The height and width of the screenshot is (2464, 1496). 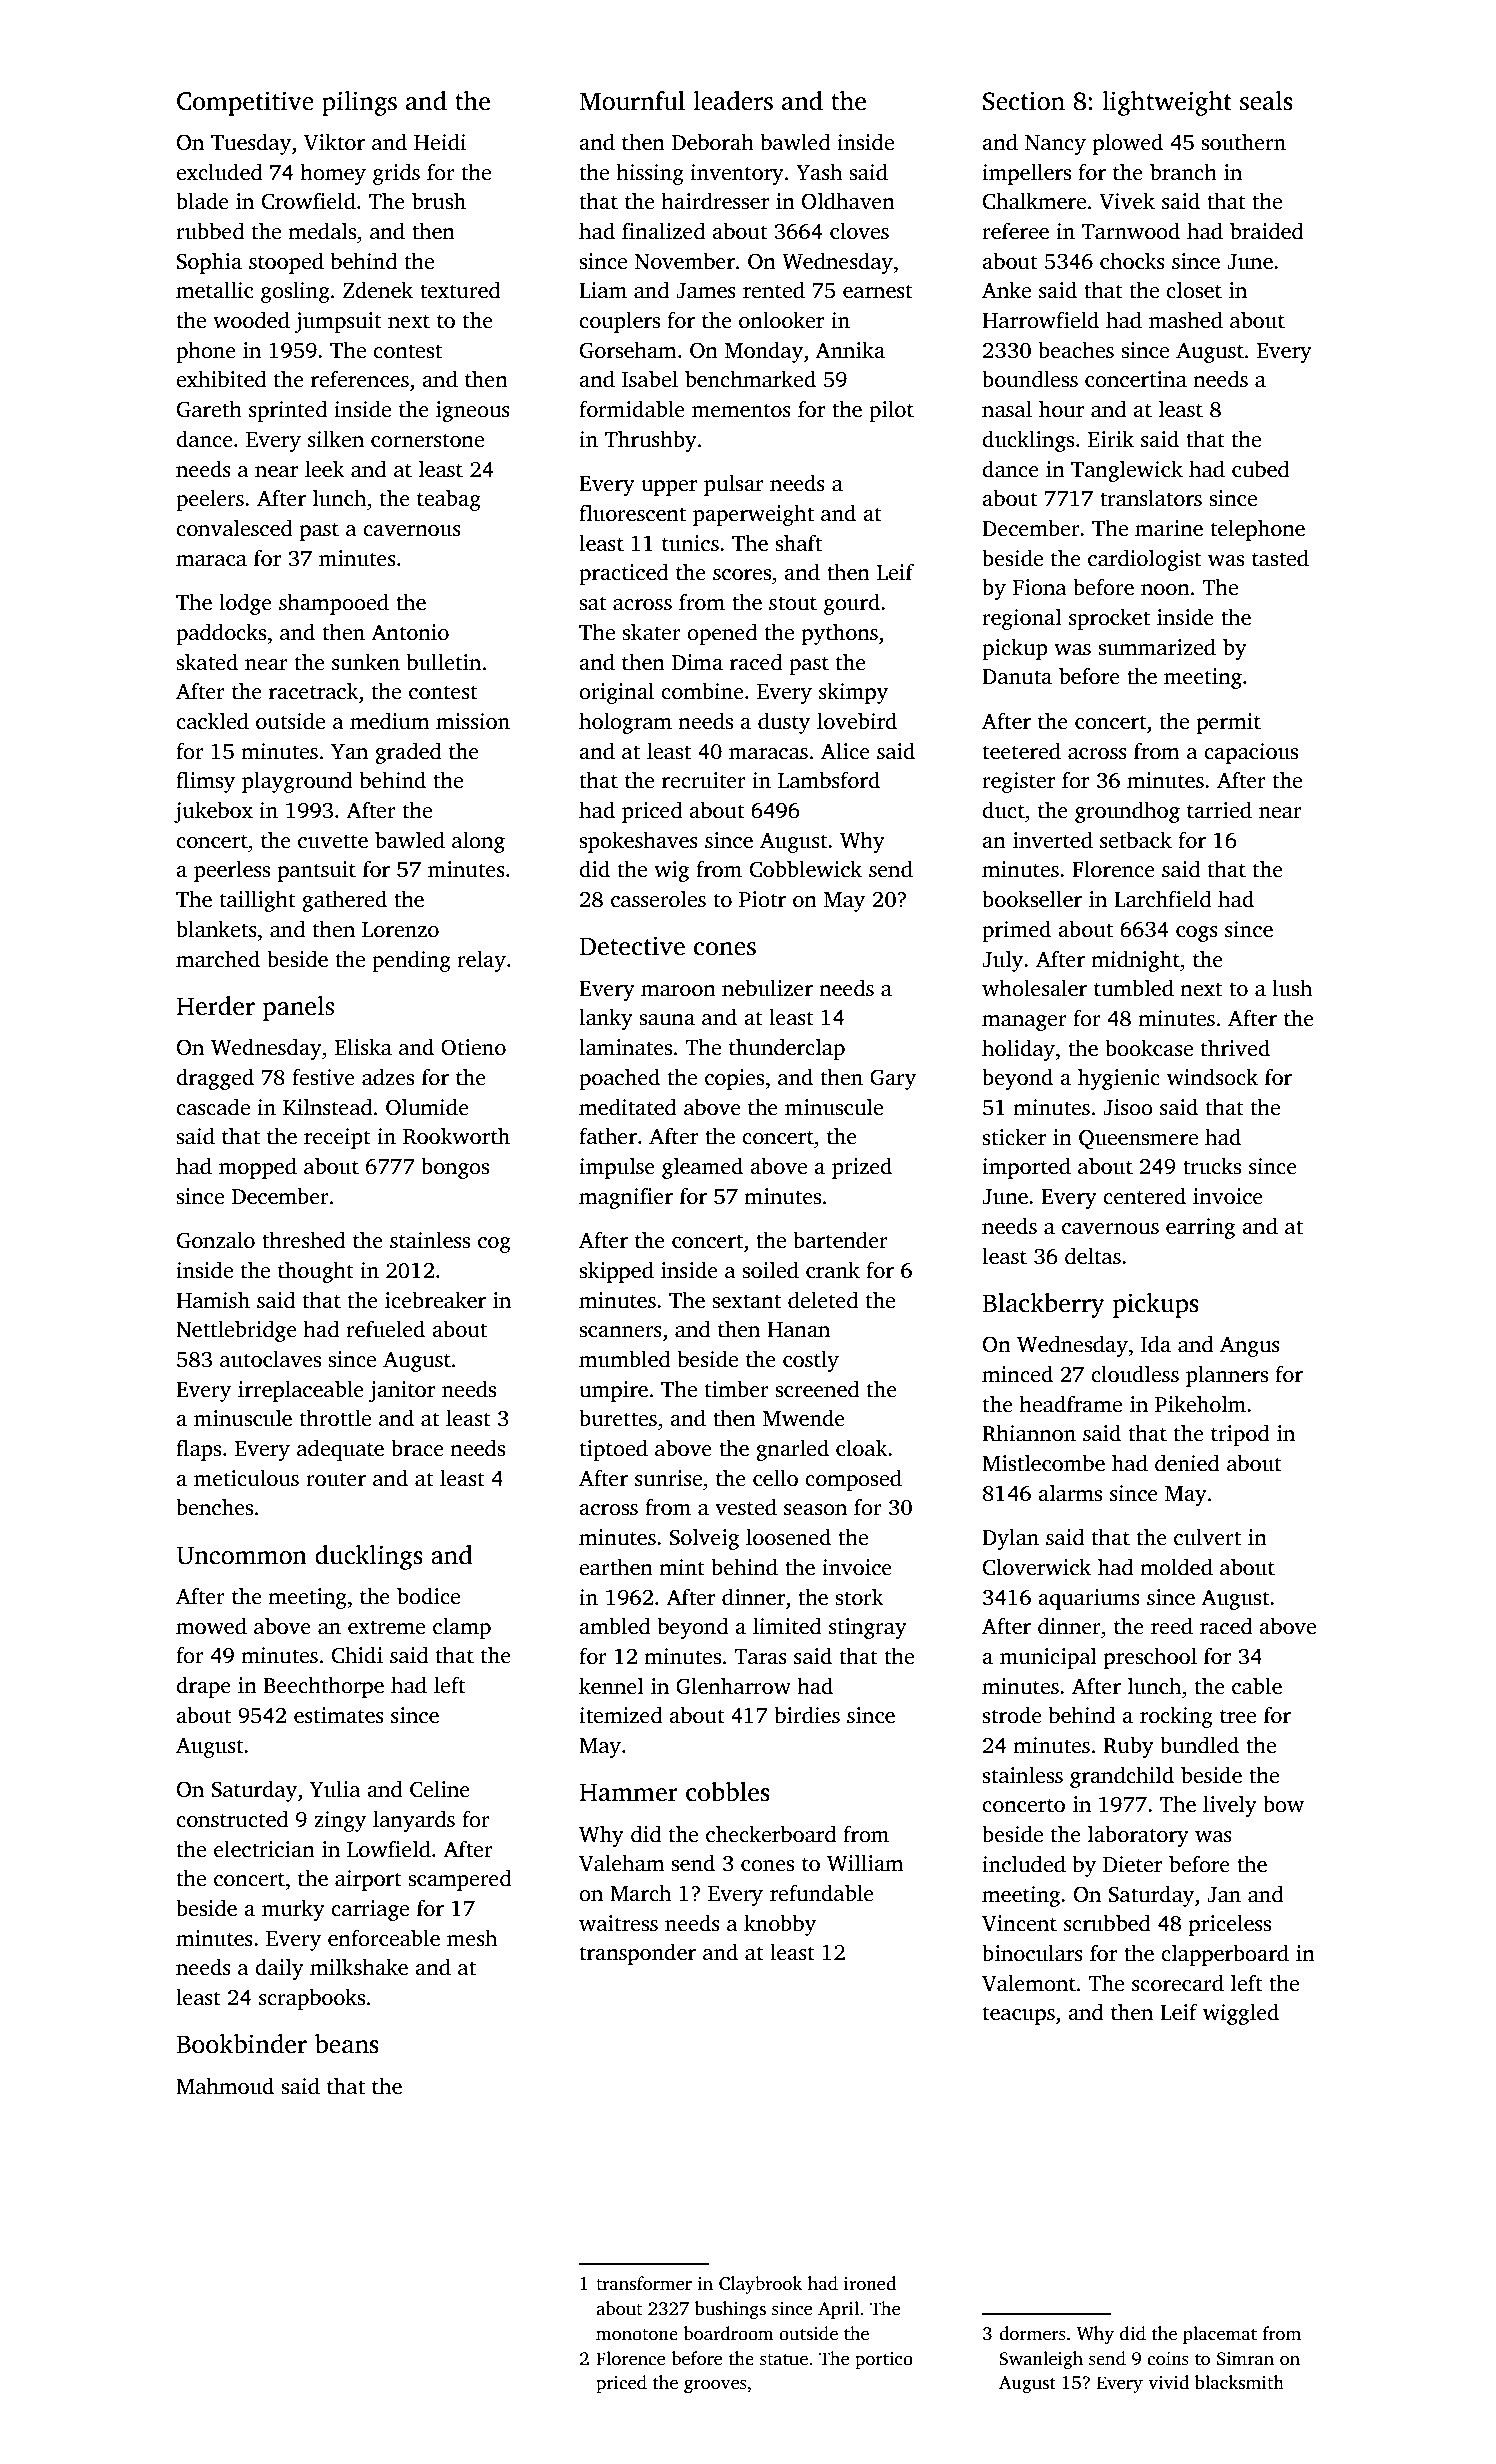 What do you see at coordinates (848, 201) in the screenshot?
I see `Oldhaven` at bounding box center [848, 201].
